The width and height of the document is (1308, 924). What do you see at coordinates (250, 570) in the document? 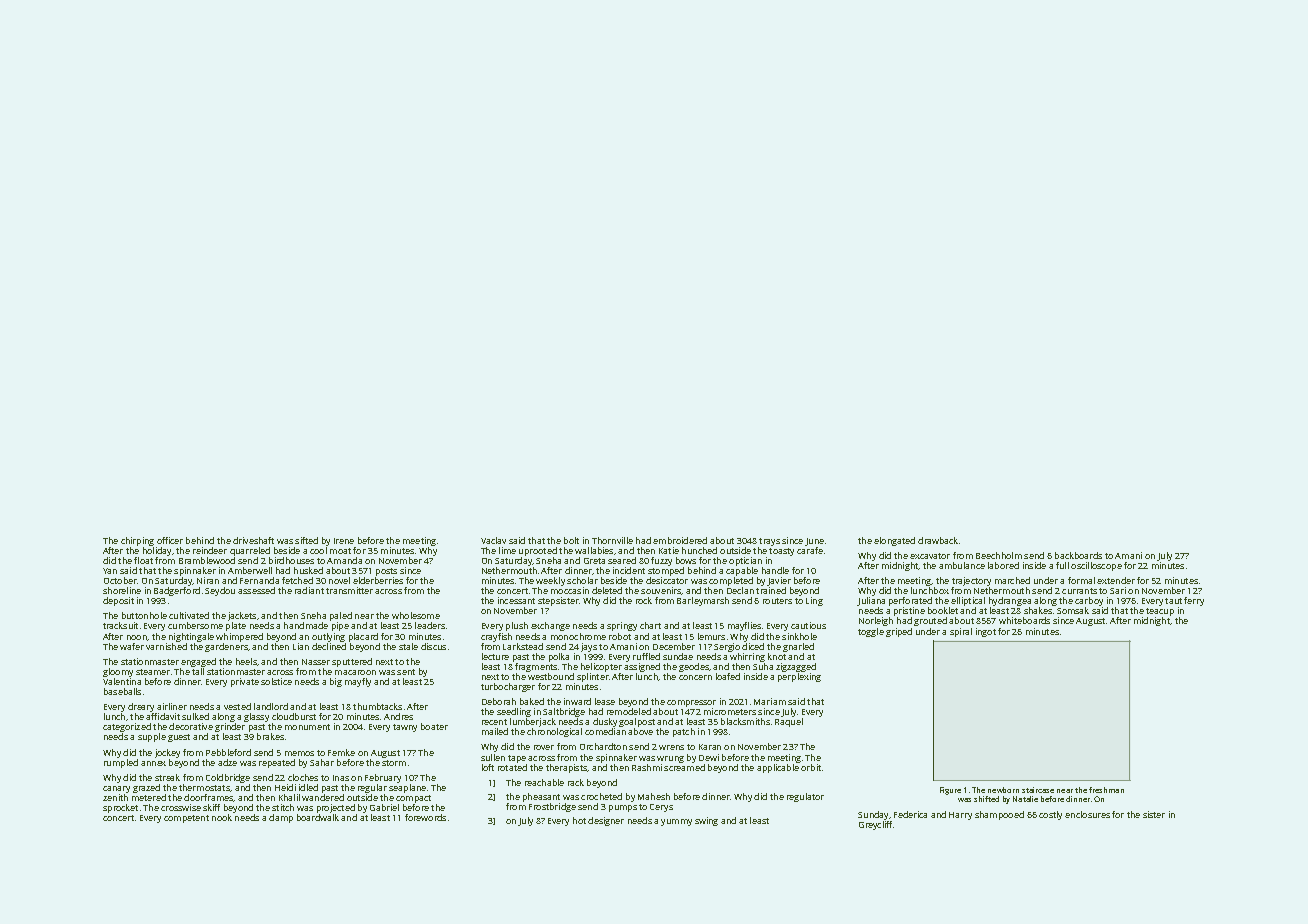
I see `Amberwell` at bounding box center [250, 570].
